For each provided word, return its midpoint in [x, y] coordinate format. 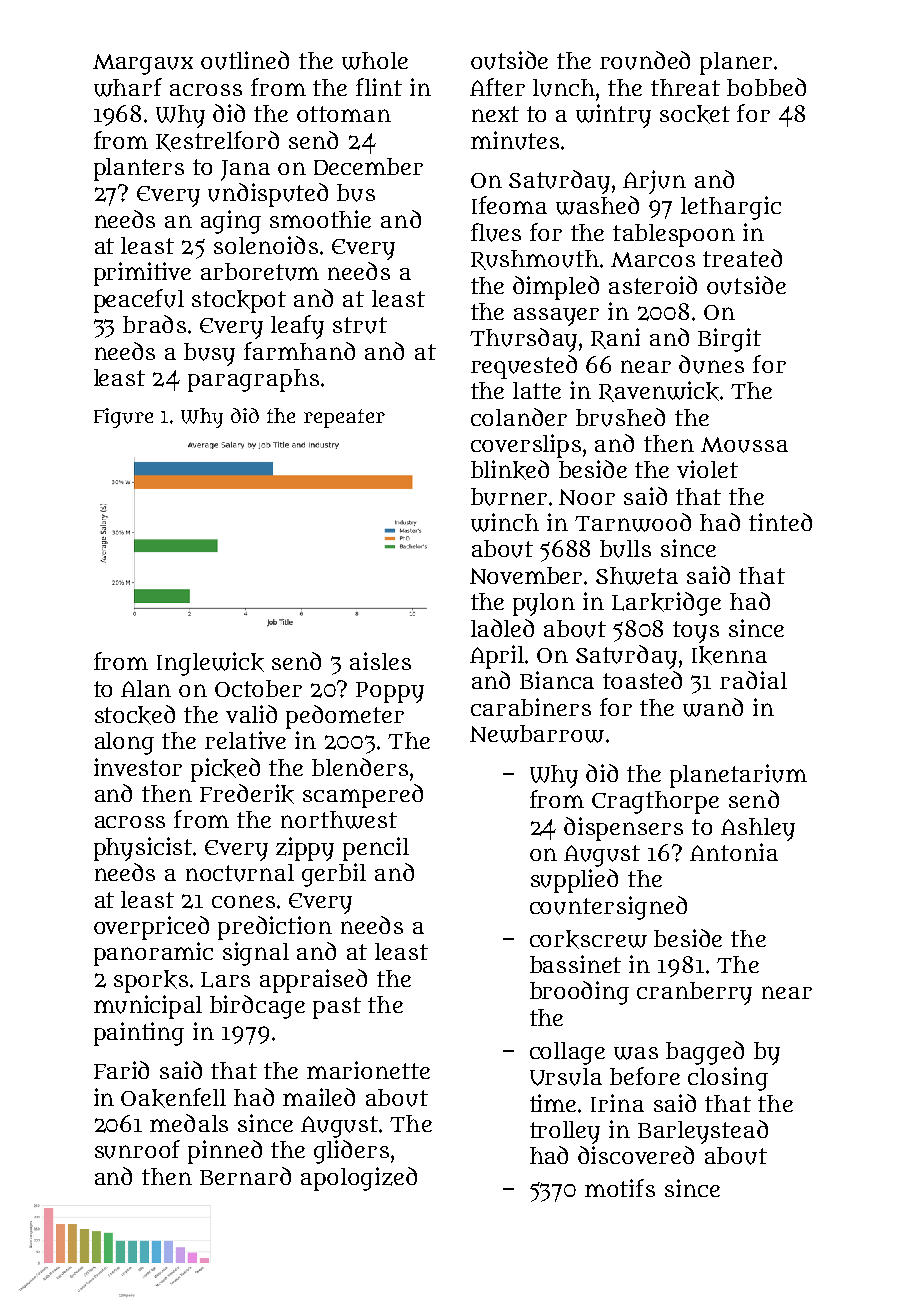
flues [496, 232]
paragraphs [253, 380]
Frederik [247, 794]
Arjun [654, 182]
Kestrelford [217, 141]
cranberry [694, 993]
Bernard [245, 1176]
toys [696, 632]
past [337, 1008]
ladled [502, 628]
